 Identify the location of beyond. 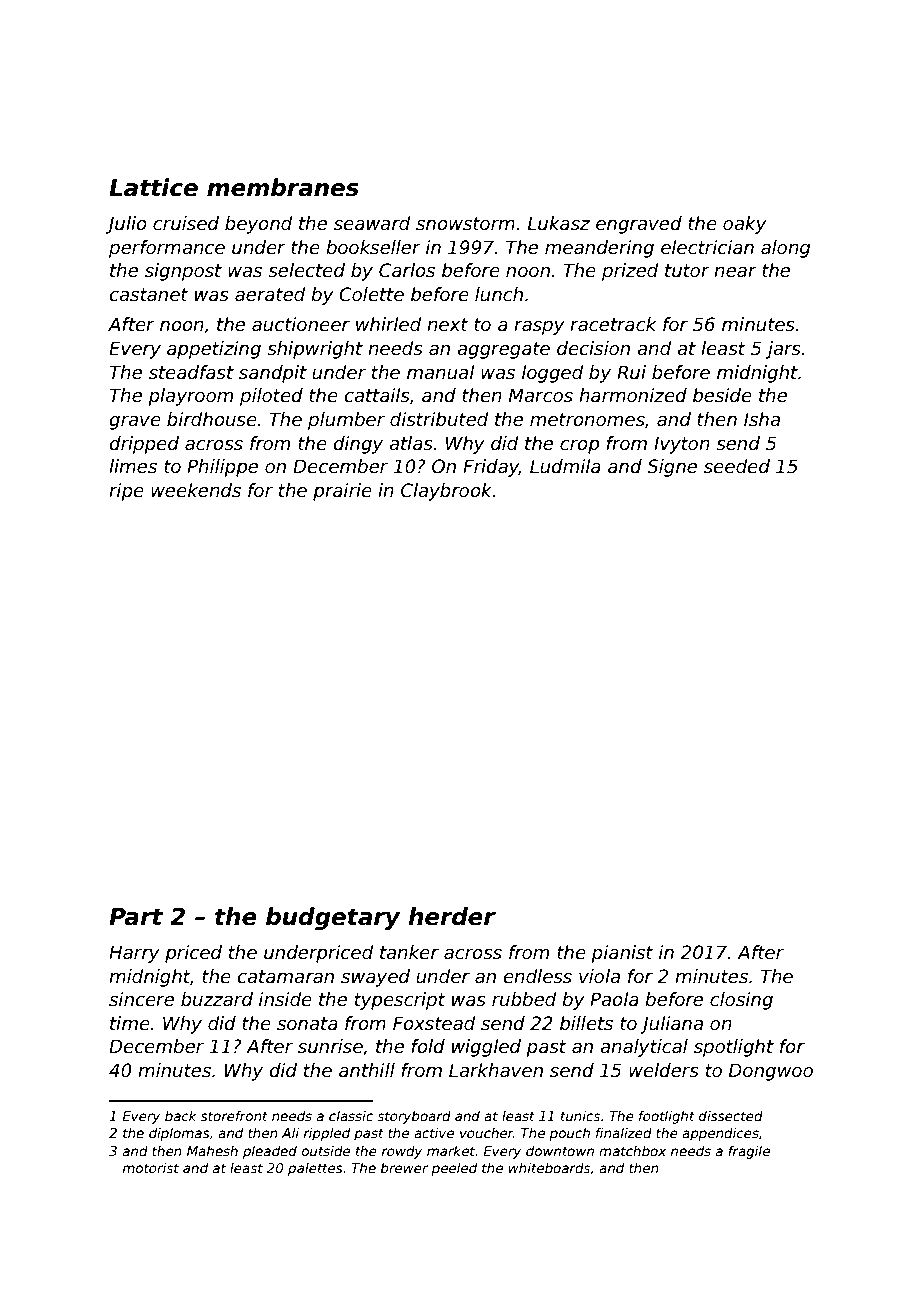
(259, 225).
